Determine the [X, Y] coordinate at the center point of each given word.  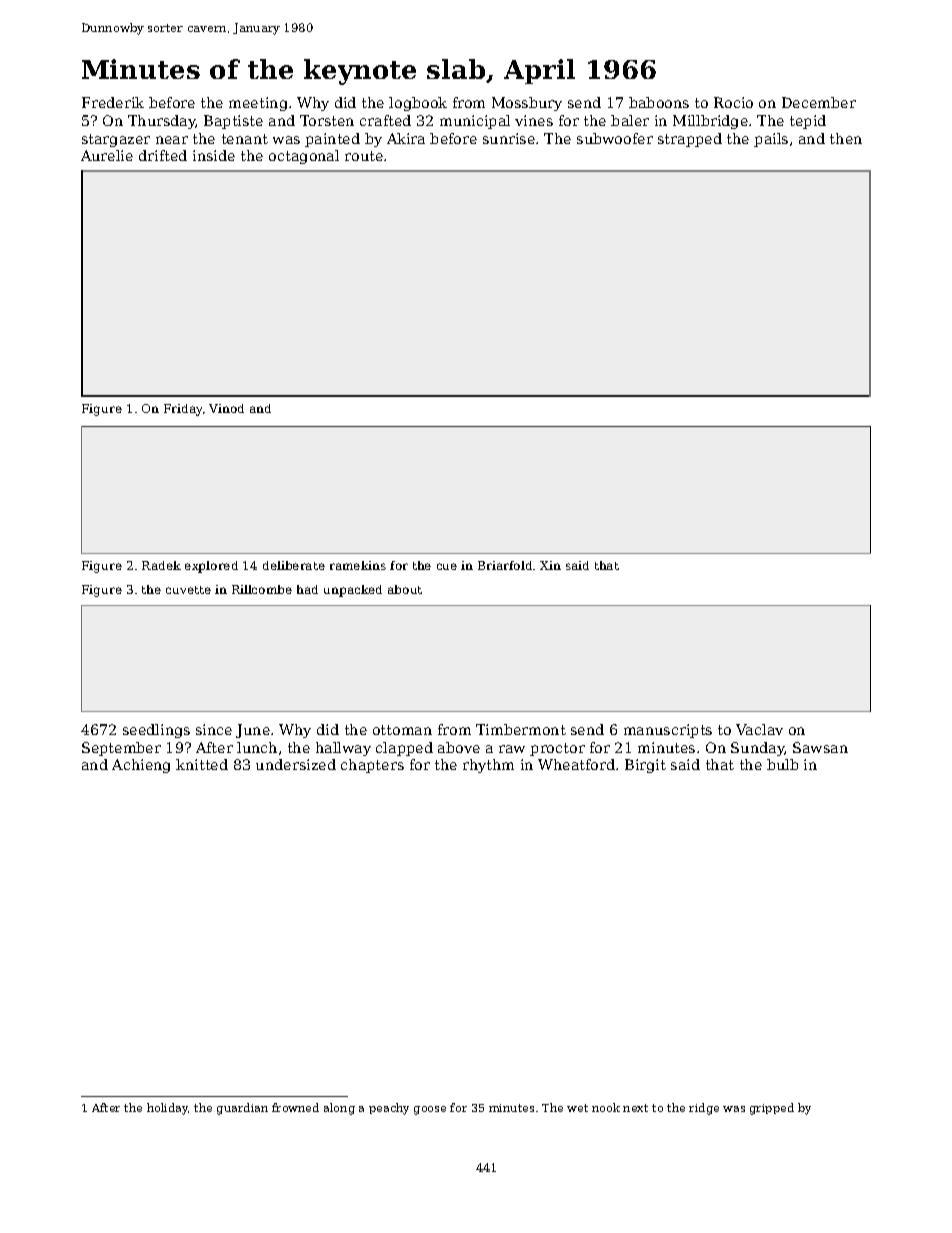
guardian [242, 1109]
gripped [772, 1109]
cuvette [188, 590]
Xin [550, 565]
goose [430, 1110]
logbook [418, 104]
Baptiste [233, 122]
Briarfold [505, 565]
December [819, 102]
